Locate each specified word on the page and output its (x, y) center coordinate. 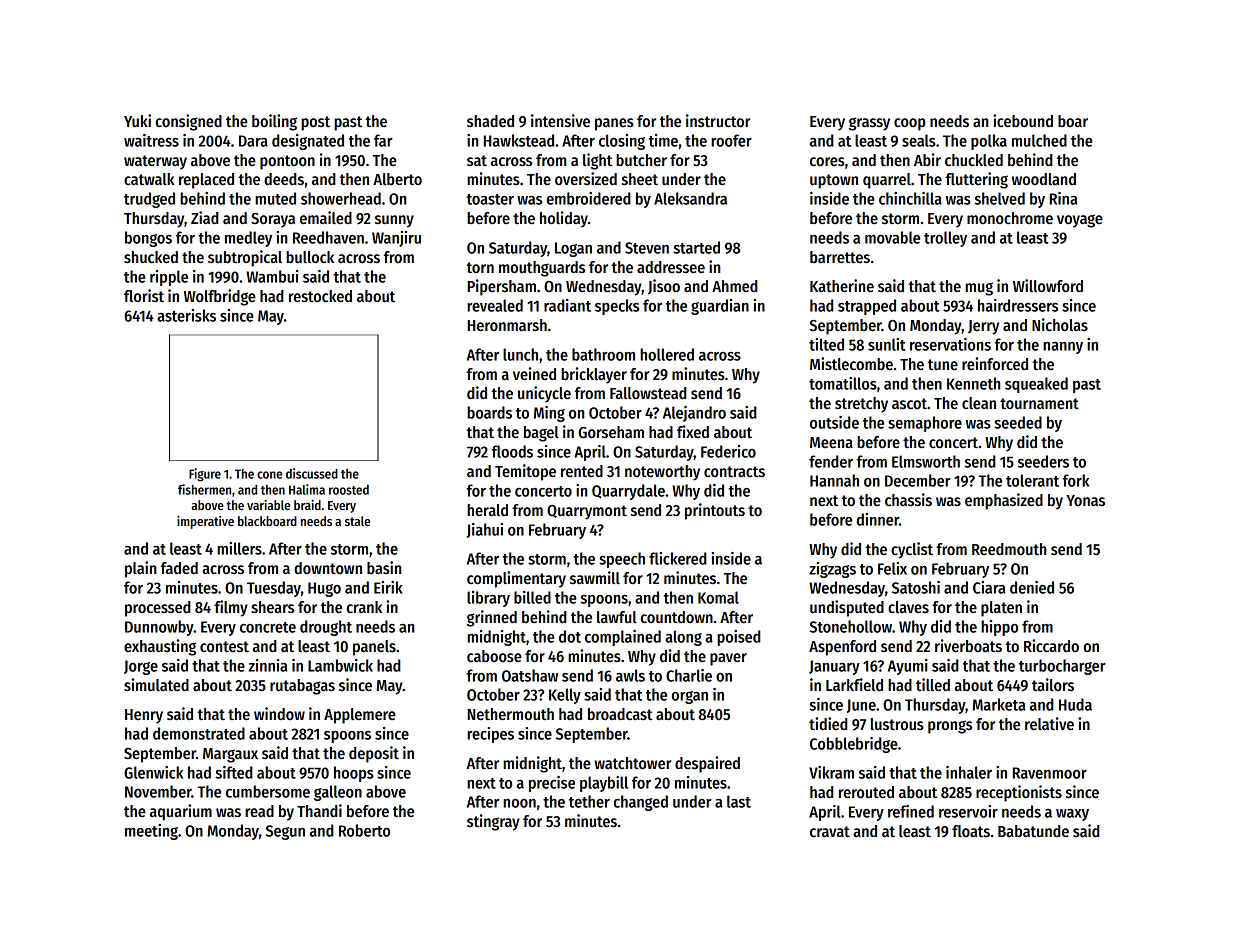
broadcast (620, 714)
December (918, 480)
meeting (151, 832)
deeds (284, 179)
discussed (312, 473)
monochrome (1010, 218)
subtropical (245, 258)
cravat (830, 831)
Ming (549, 414)
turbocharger (1062, 667)
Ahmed (735, 286)
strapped (867, 307)
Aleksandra (690, 198)
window (279, 713)
